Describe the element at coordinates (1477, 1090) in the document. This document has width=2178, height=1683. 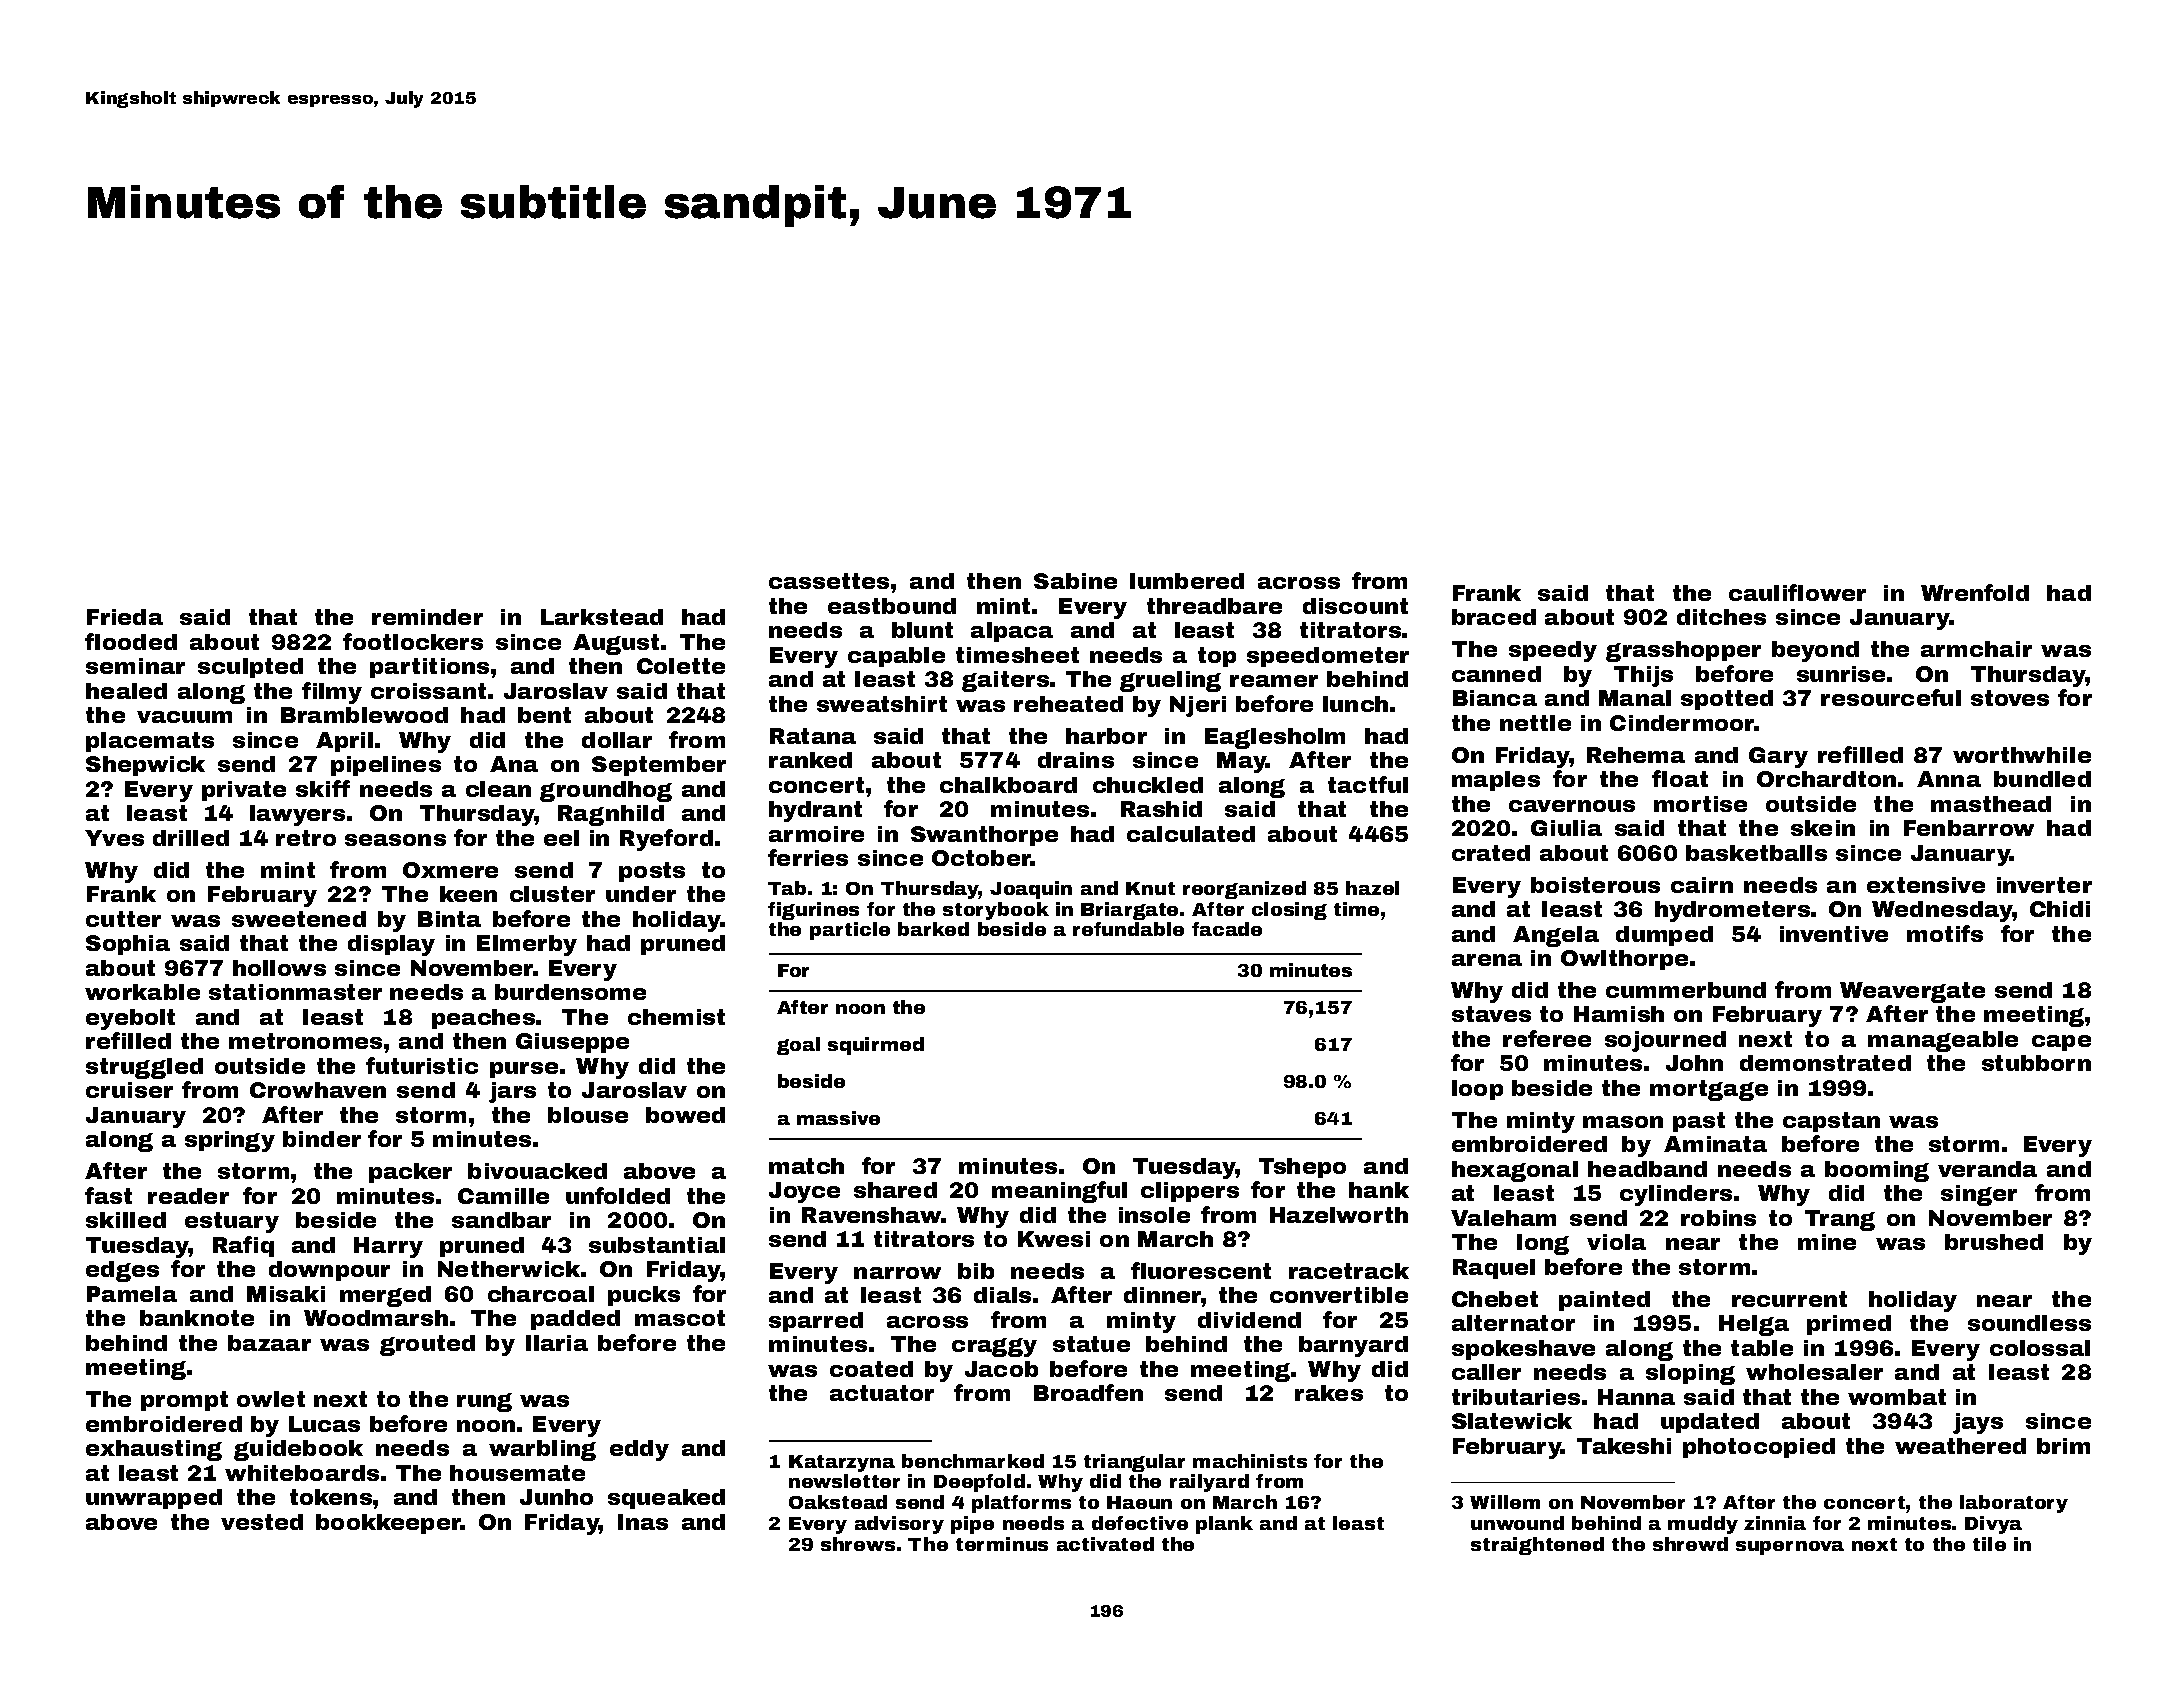
I see `loop` at that location.
